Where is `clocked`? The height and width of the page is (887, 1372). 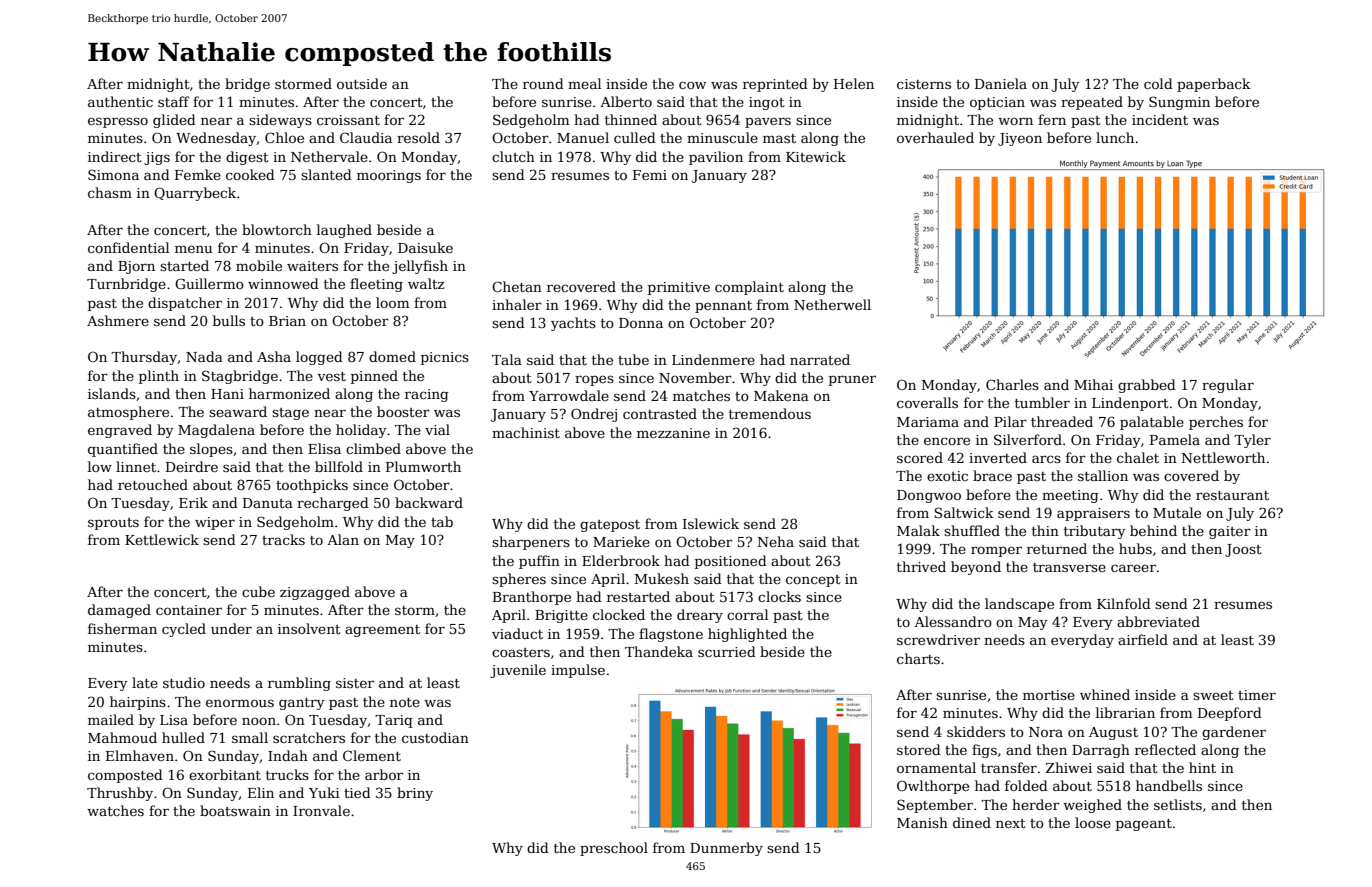 clocked is located at coordinates (619, 614).
